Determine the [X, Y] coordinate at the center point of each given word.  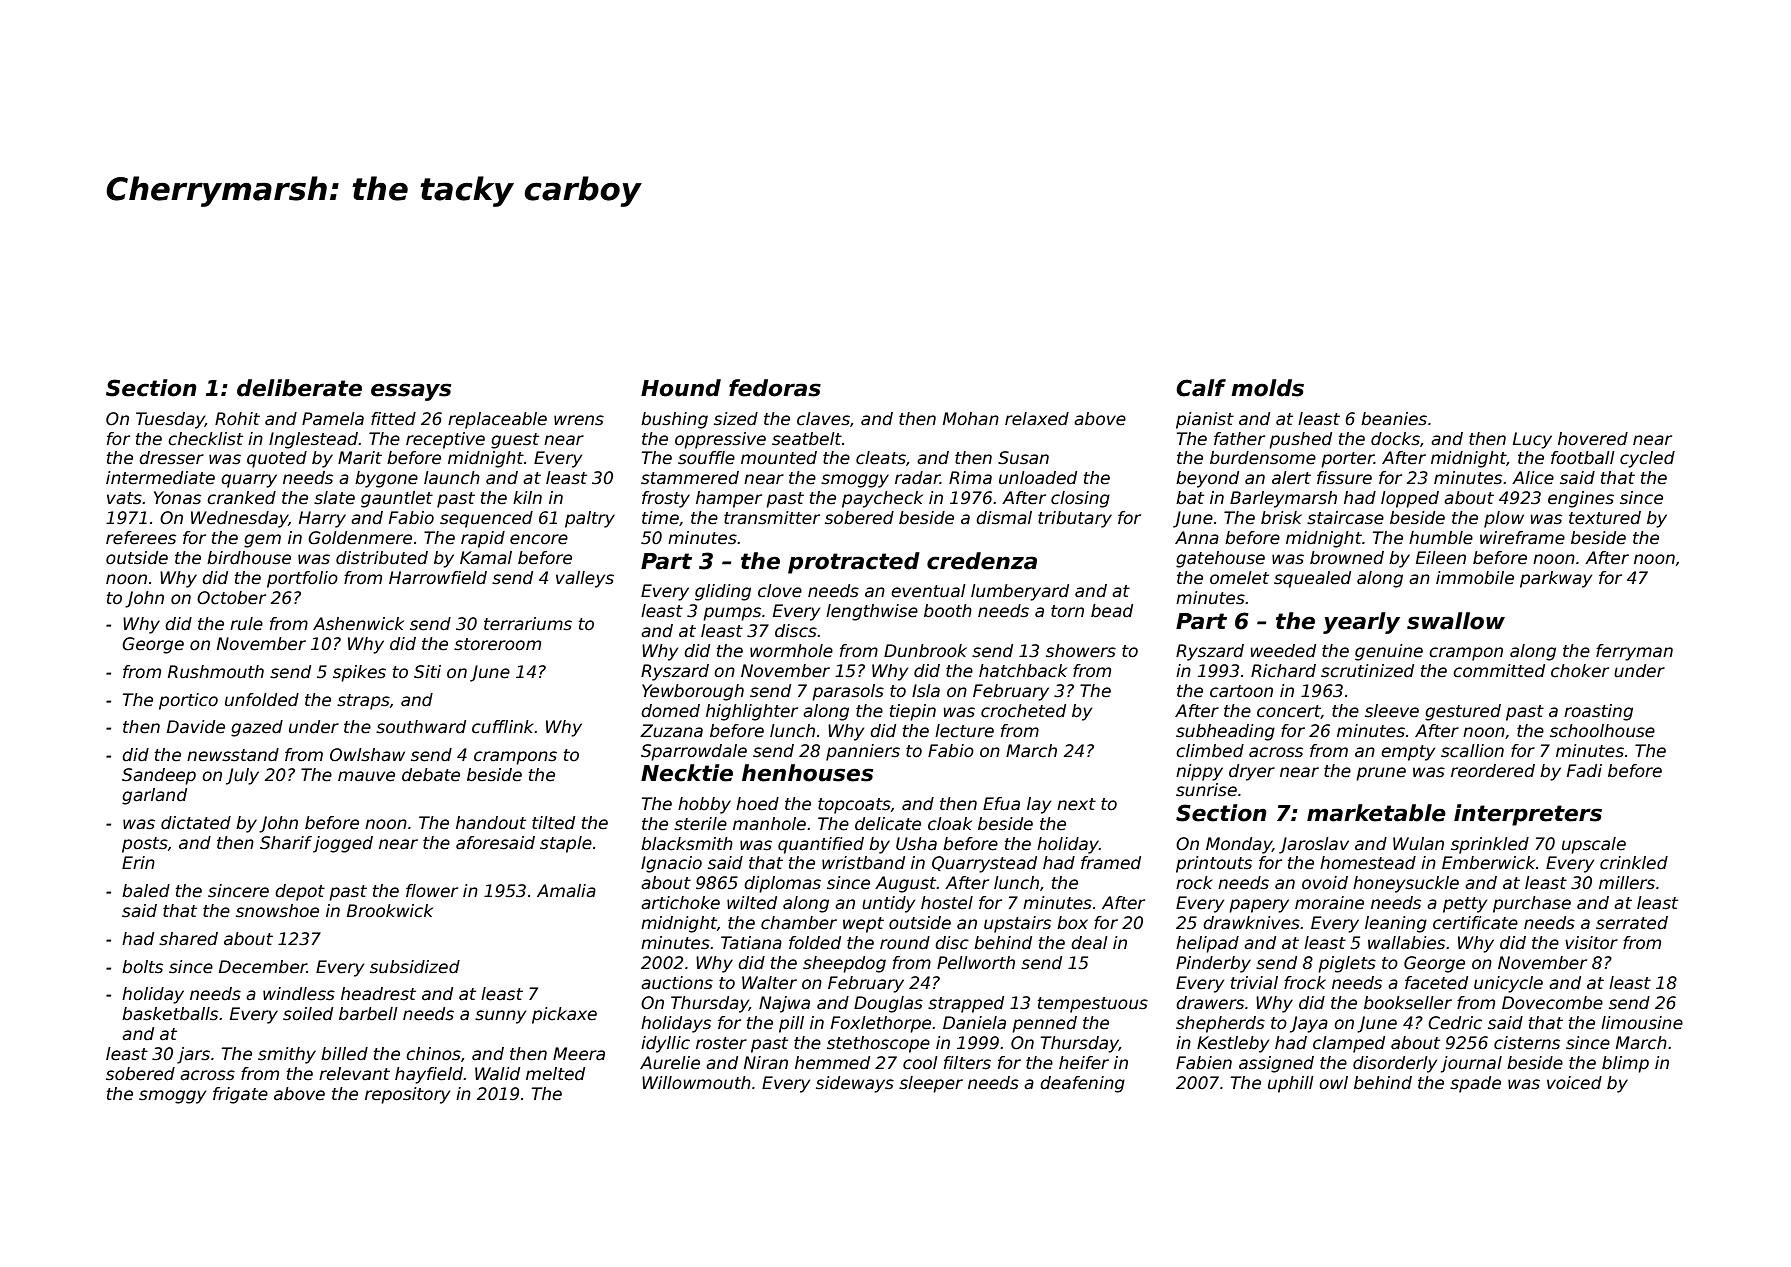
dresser [171, 458]
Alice [1533, 478]
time [660, 518]
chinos [433, 1054]
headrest [378, 994]
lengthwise [872, 612]
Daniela [974, 1023]
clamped [1349, 1044]
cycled [1647, 459]
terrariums [528, 624]
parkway [1556, 579]
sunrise [1206, 790]
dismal [1004, 518]
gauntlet [397, 499]
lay [1039, 805]
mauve [366, 776]
